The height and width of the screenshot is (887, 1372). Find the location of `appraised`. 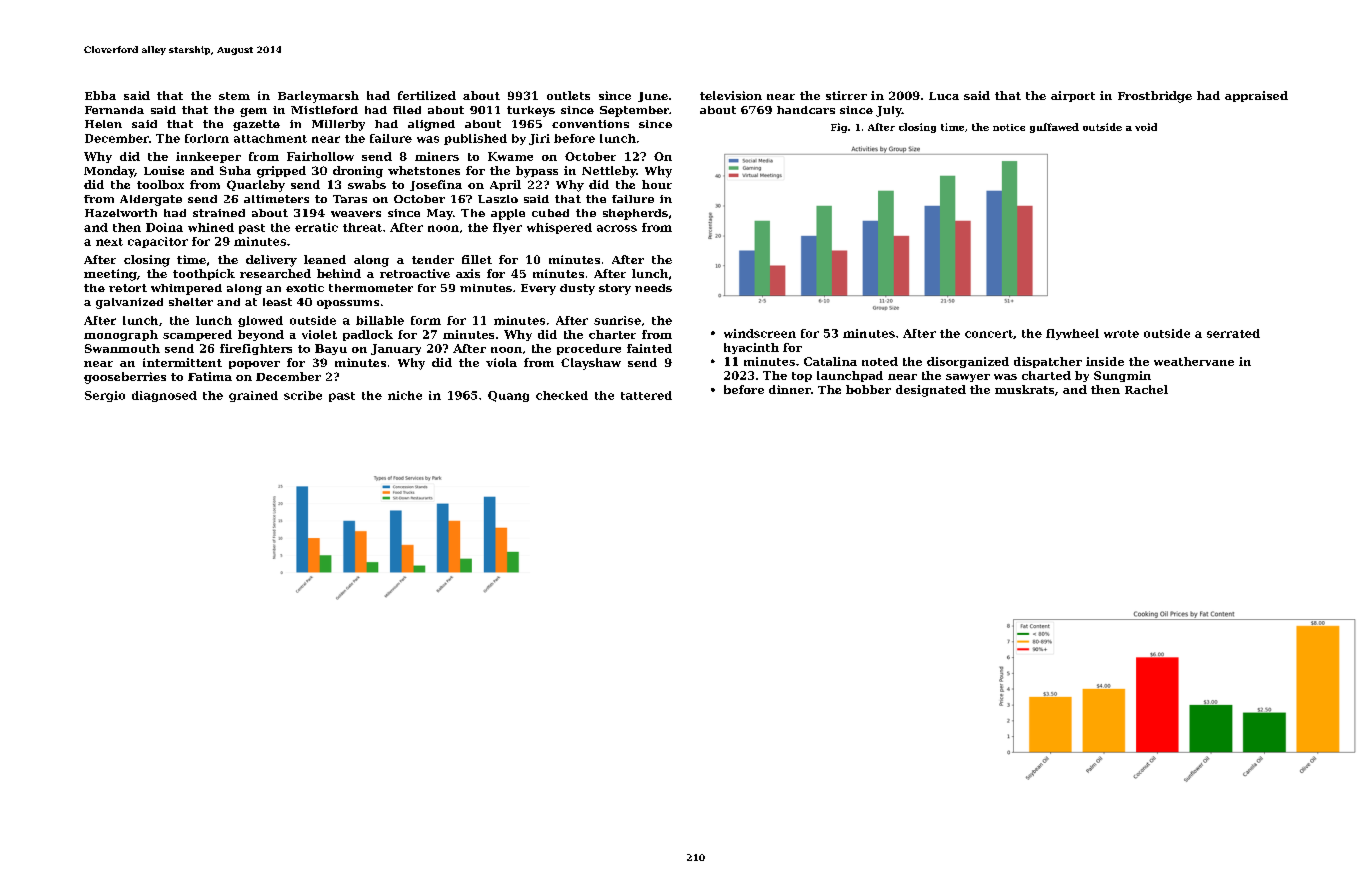

appraised is located at coordinates (1256, 96).
